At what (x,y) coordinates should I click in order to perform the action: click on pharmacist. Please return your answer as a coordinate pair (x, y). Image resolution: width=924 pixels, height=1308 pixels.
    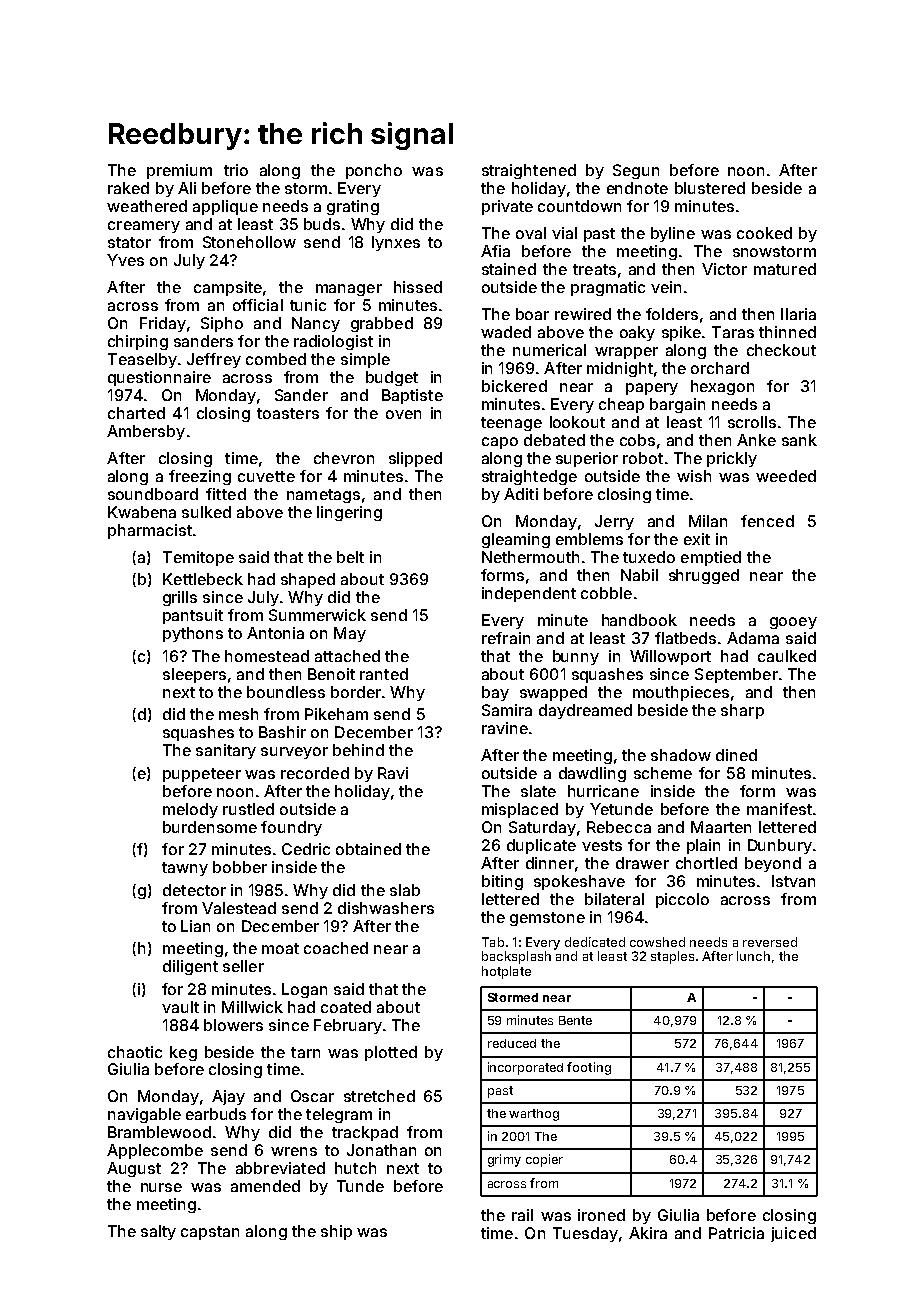
    Looking at the image, I should click on (150, 531).
